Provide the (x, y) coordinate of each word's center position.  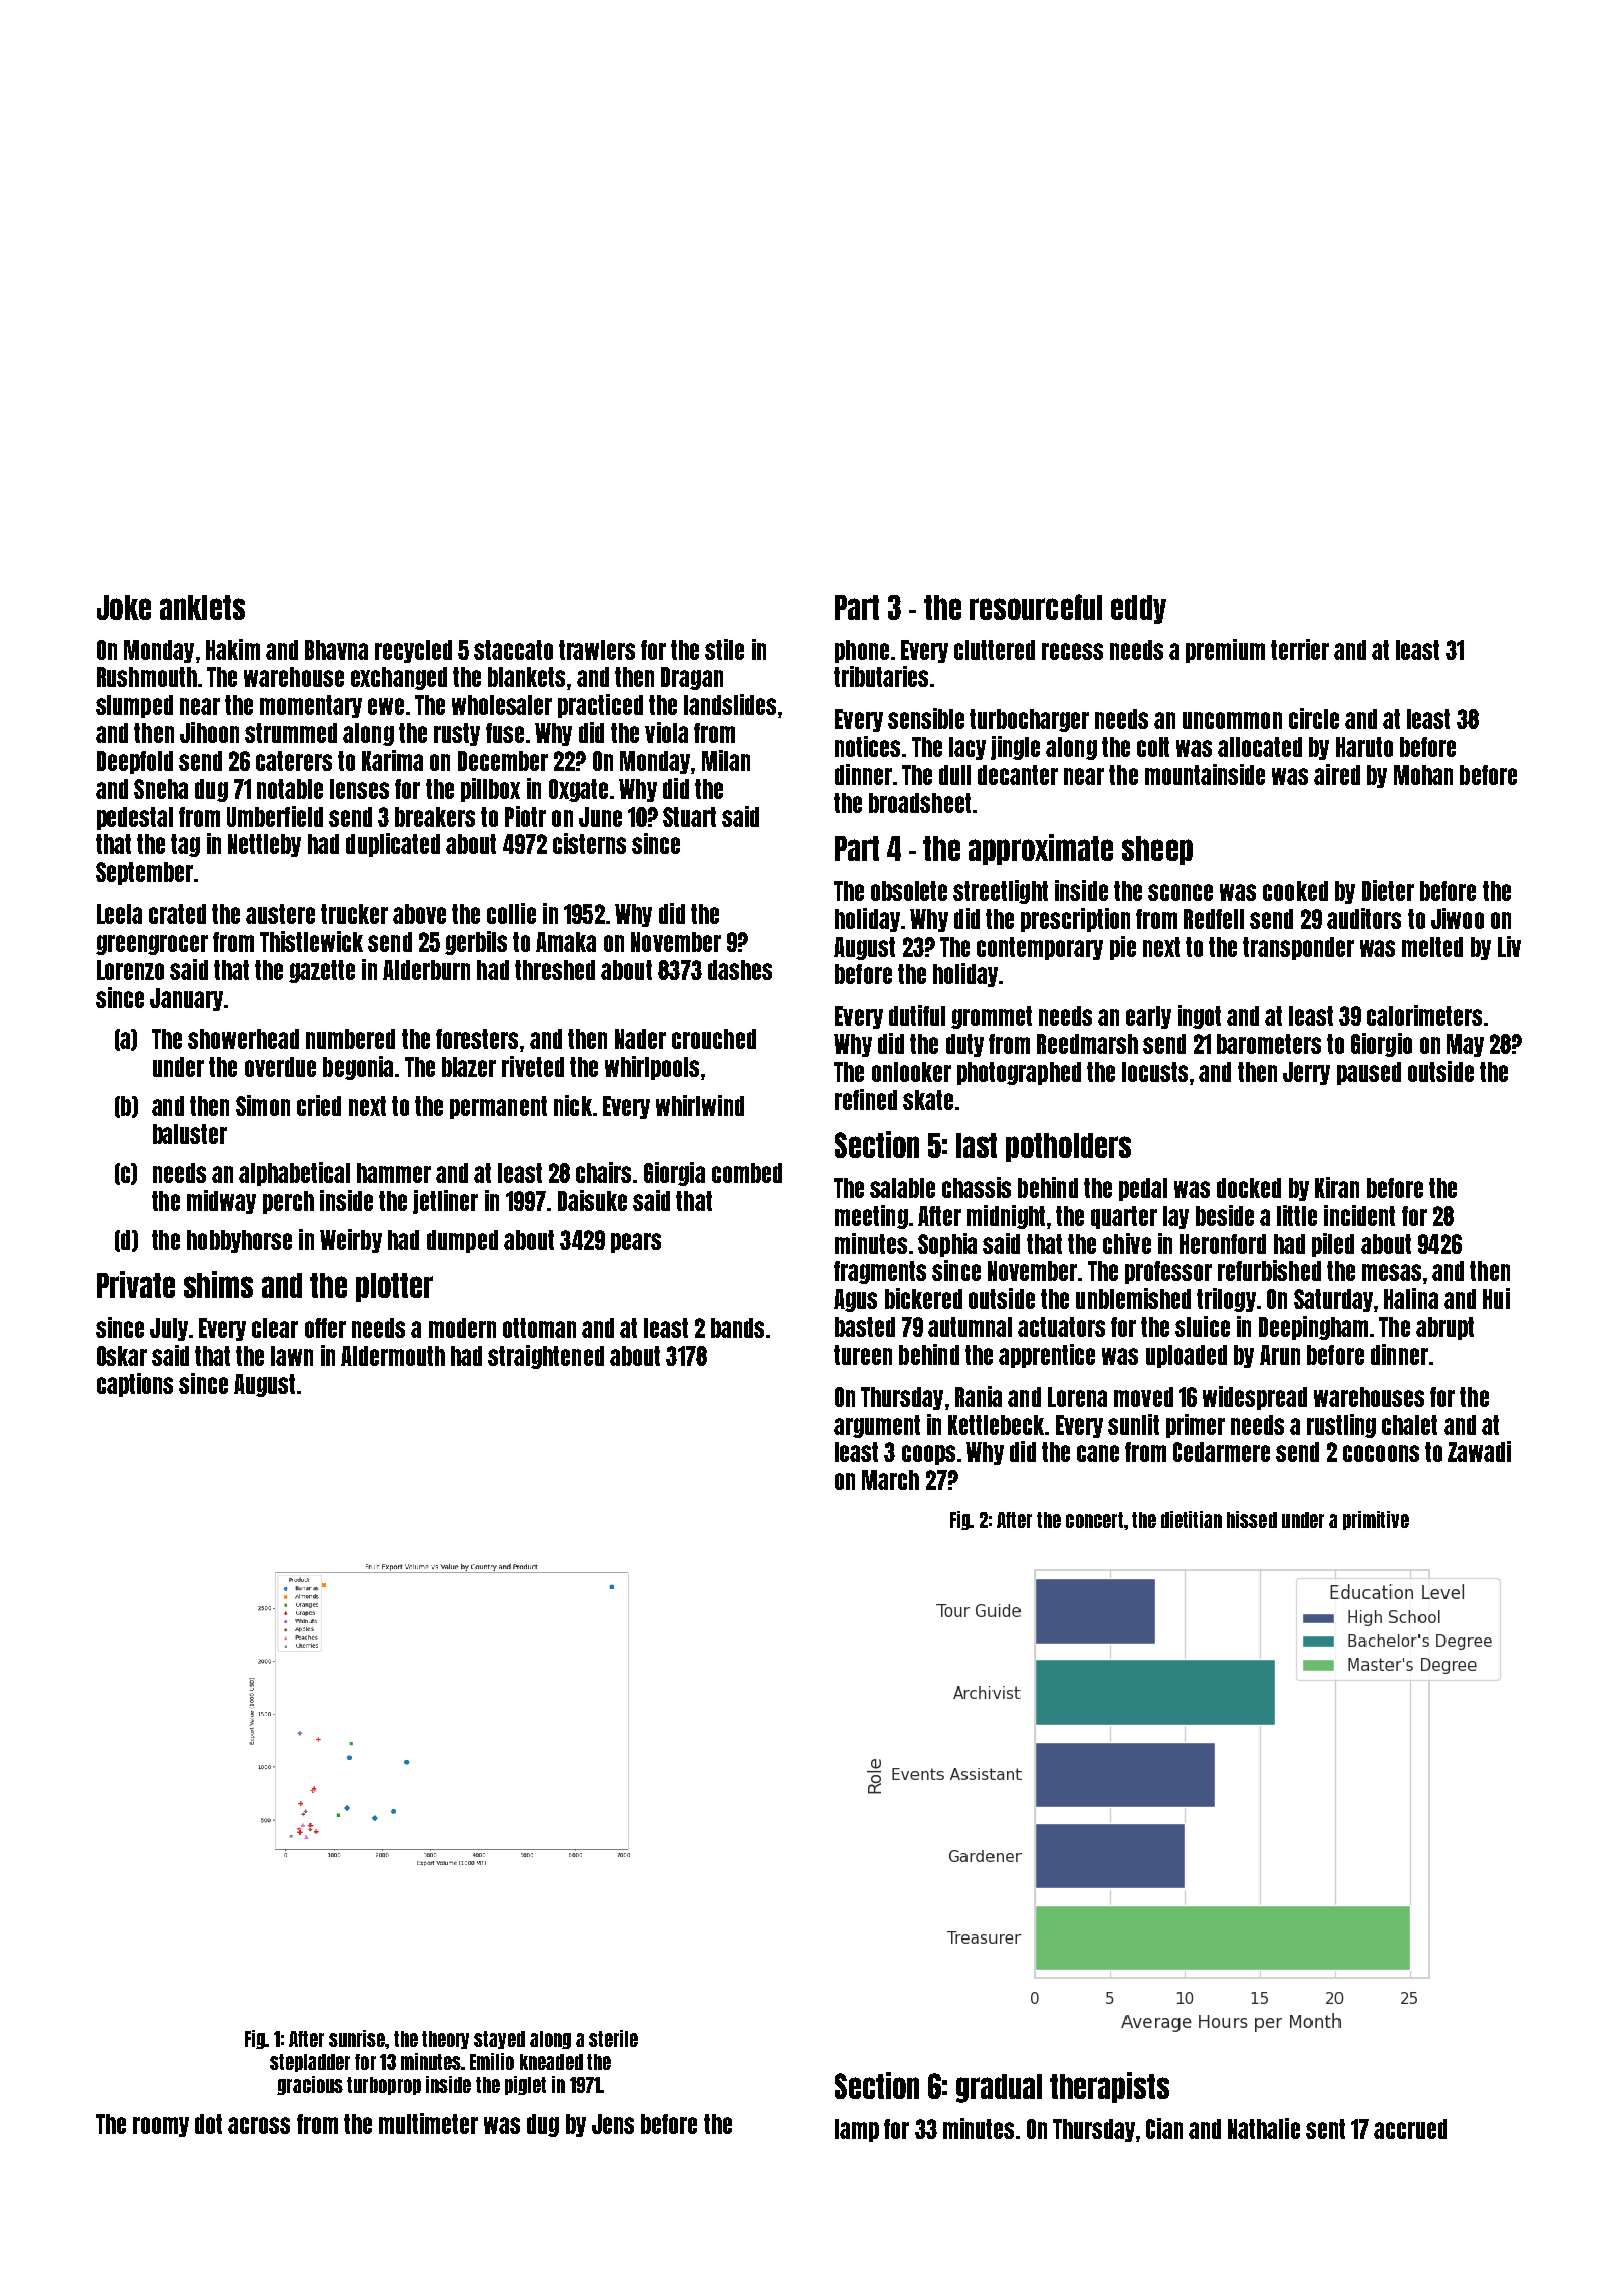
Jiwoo (1457, 918)
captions (135, 1385)
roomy (161, 2127)
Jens (613, 2124)
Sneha (161, 789)
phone (862, 651)
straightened (546, 1357)
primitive (1376, 1520)
